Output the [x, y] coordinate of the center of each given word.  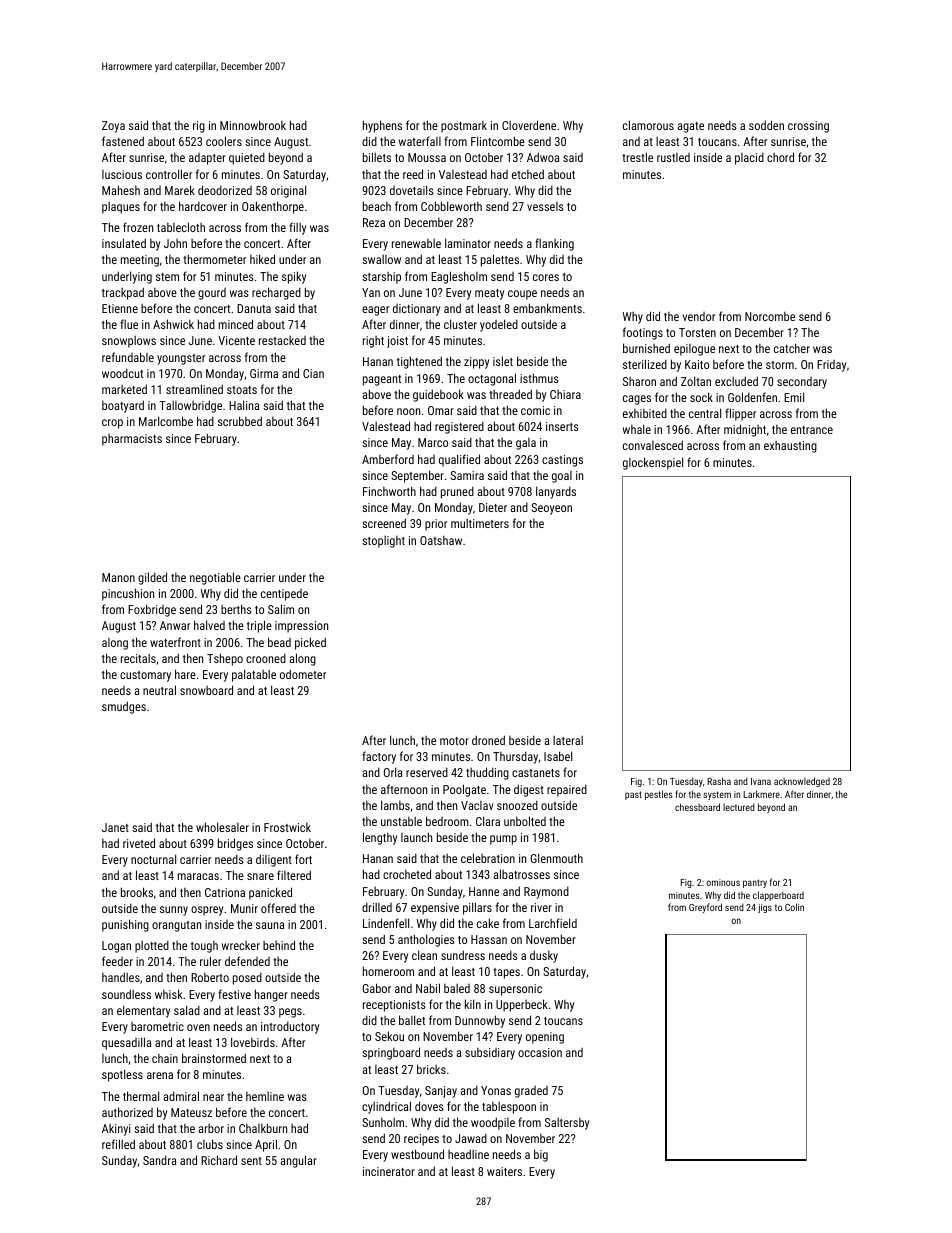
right [373, 342]
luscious [122, 174]
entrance [812, 430]
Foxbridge [152, 610]
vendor [699, 316]
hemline [265, 1096]
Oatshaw [441, 540]
